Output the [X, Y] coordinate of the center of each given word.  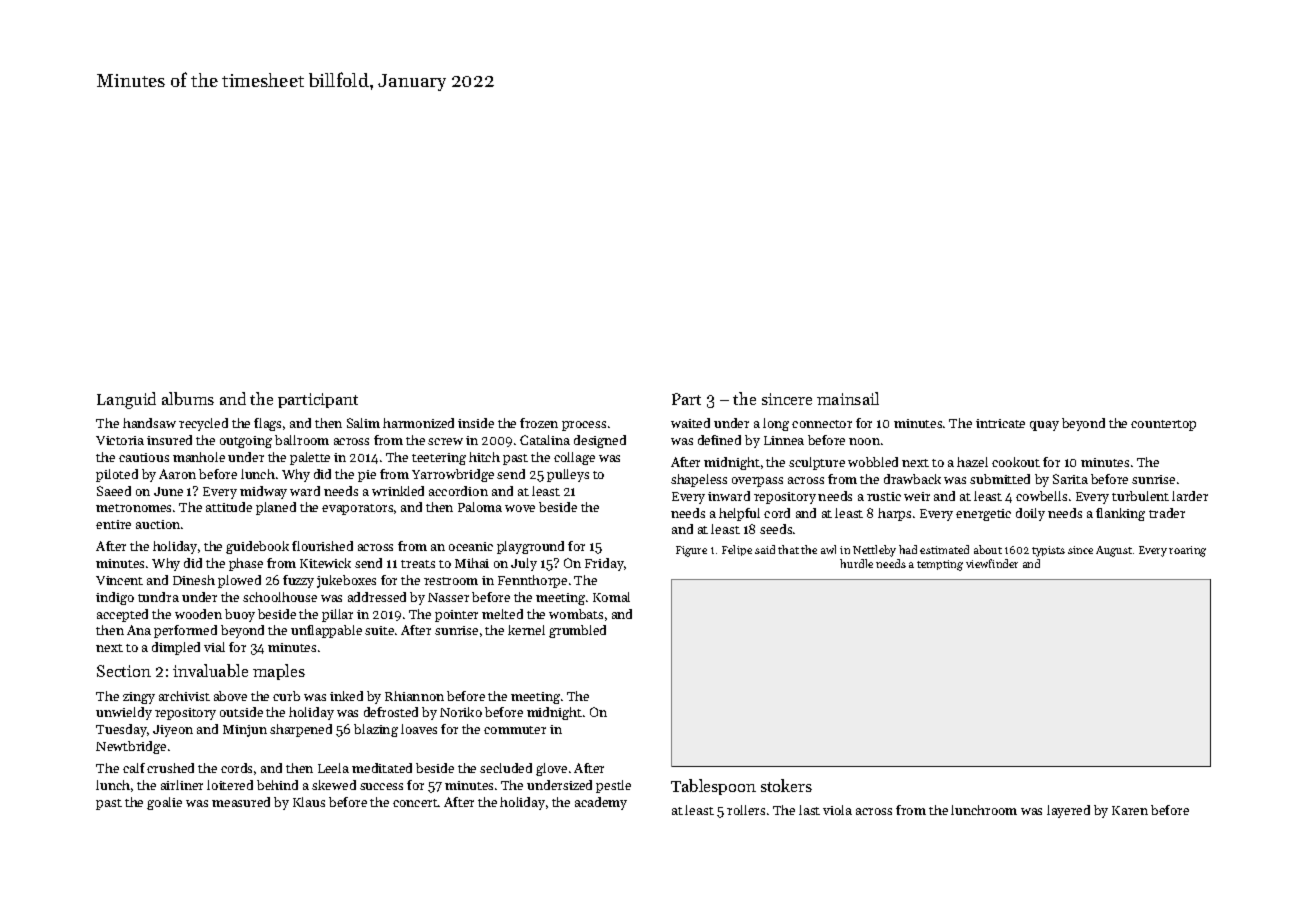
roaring [1187, 551]
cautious [144, 457]
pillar [337, 615]
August [1114, 551]
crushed [170, 768]
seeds [776, 529]
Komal [611, 597]
